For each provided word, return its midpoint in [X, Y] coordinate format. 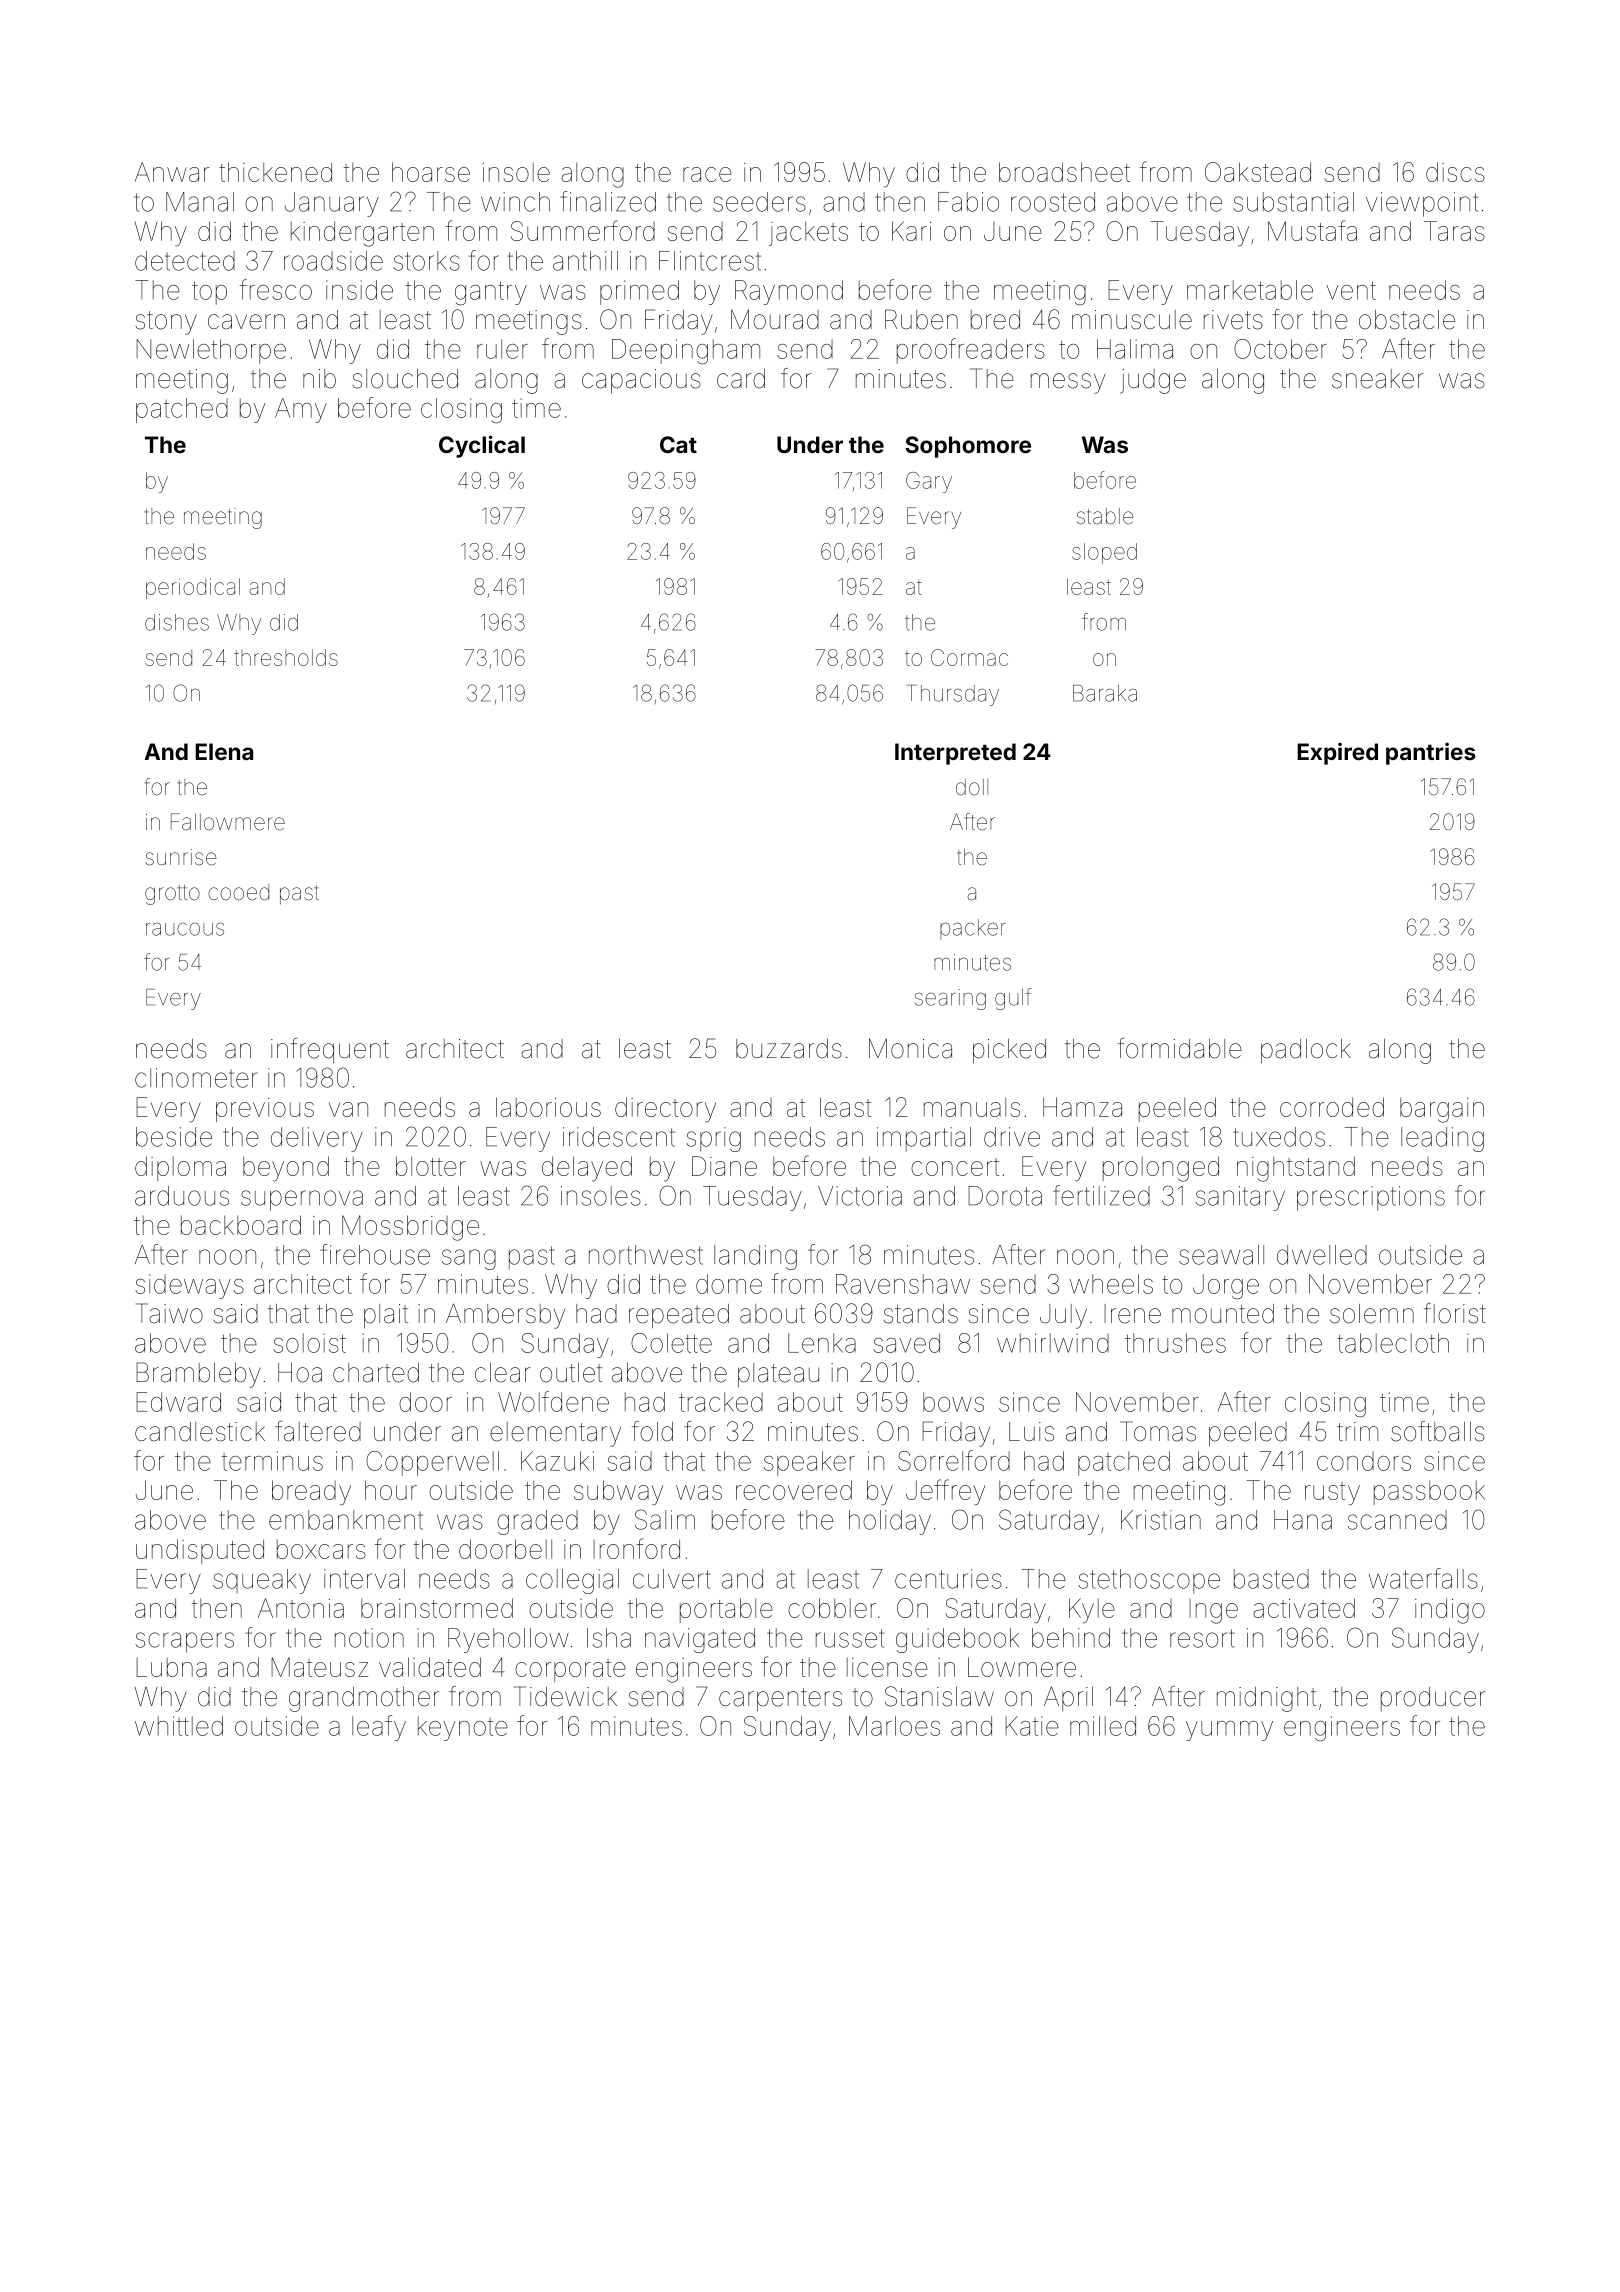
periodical [193, 588]
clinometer [196, 1078]
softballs [1438, 1431]
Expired [1337, 754]
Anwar [172, 172]
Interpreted [955, 754]
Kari [911, 231]
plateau [778, 1375]
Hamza [1082, 1107]
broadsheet [1064, 172]
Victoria [860, 1196]
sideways [189, 1286]
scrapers [184, 1642]
